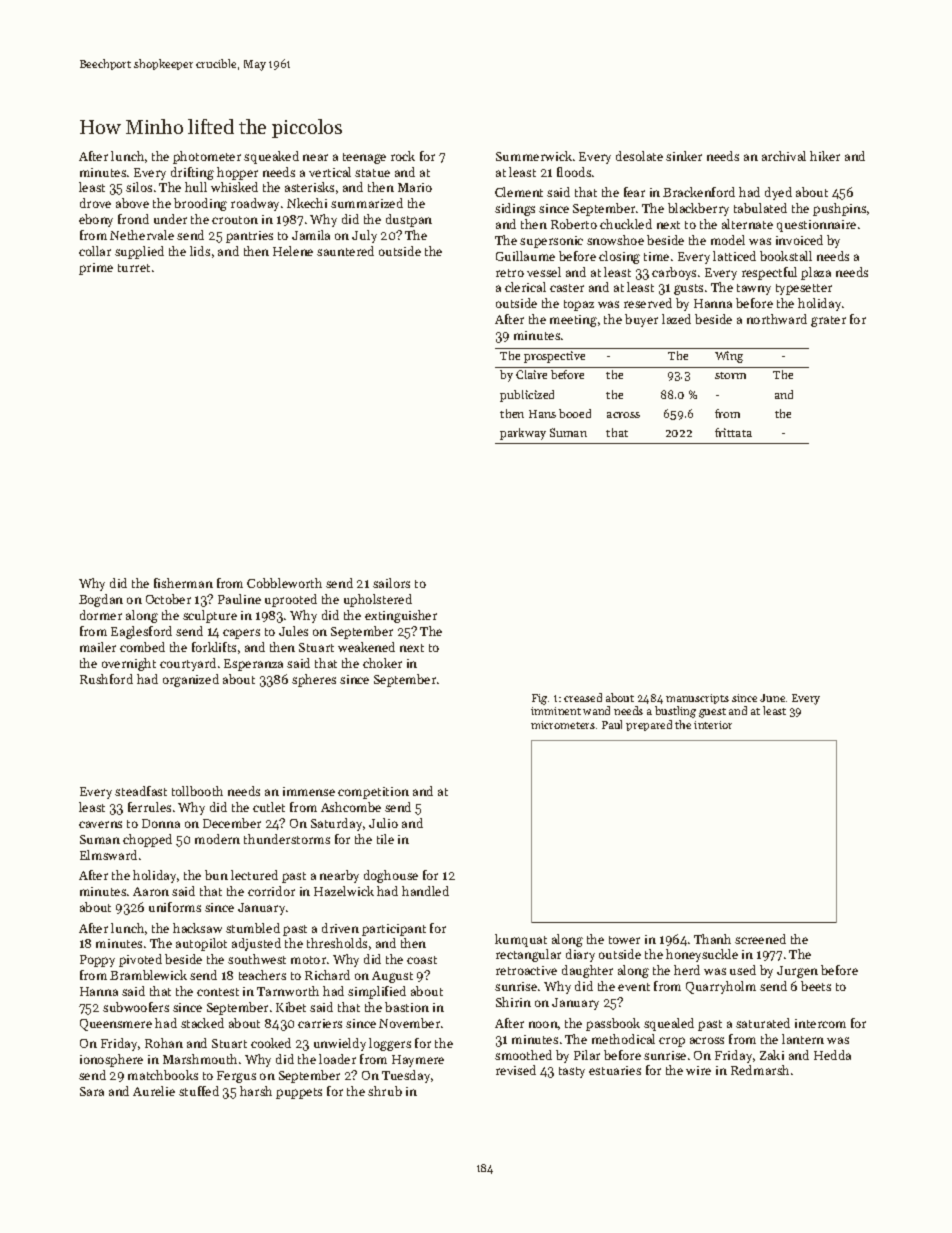 The image size is (952, 1233). Describe the element at coordinates (754, 289) in the image. I see `tawny` at that location.
